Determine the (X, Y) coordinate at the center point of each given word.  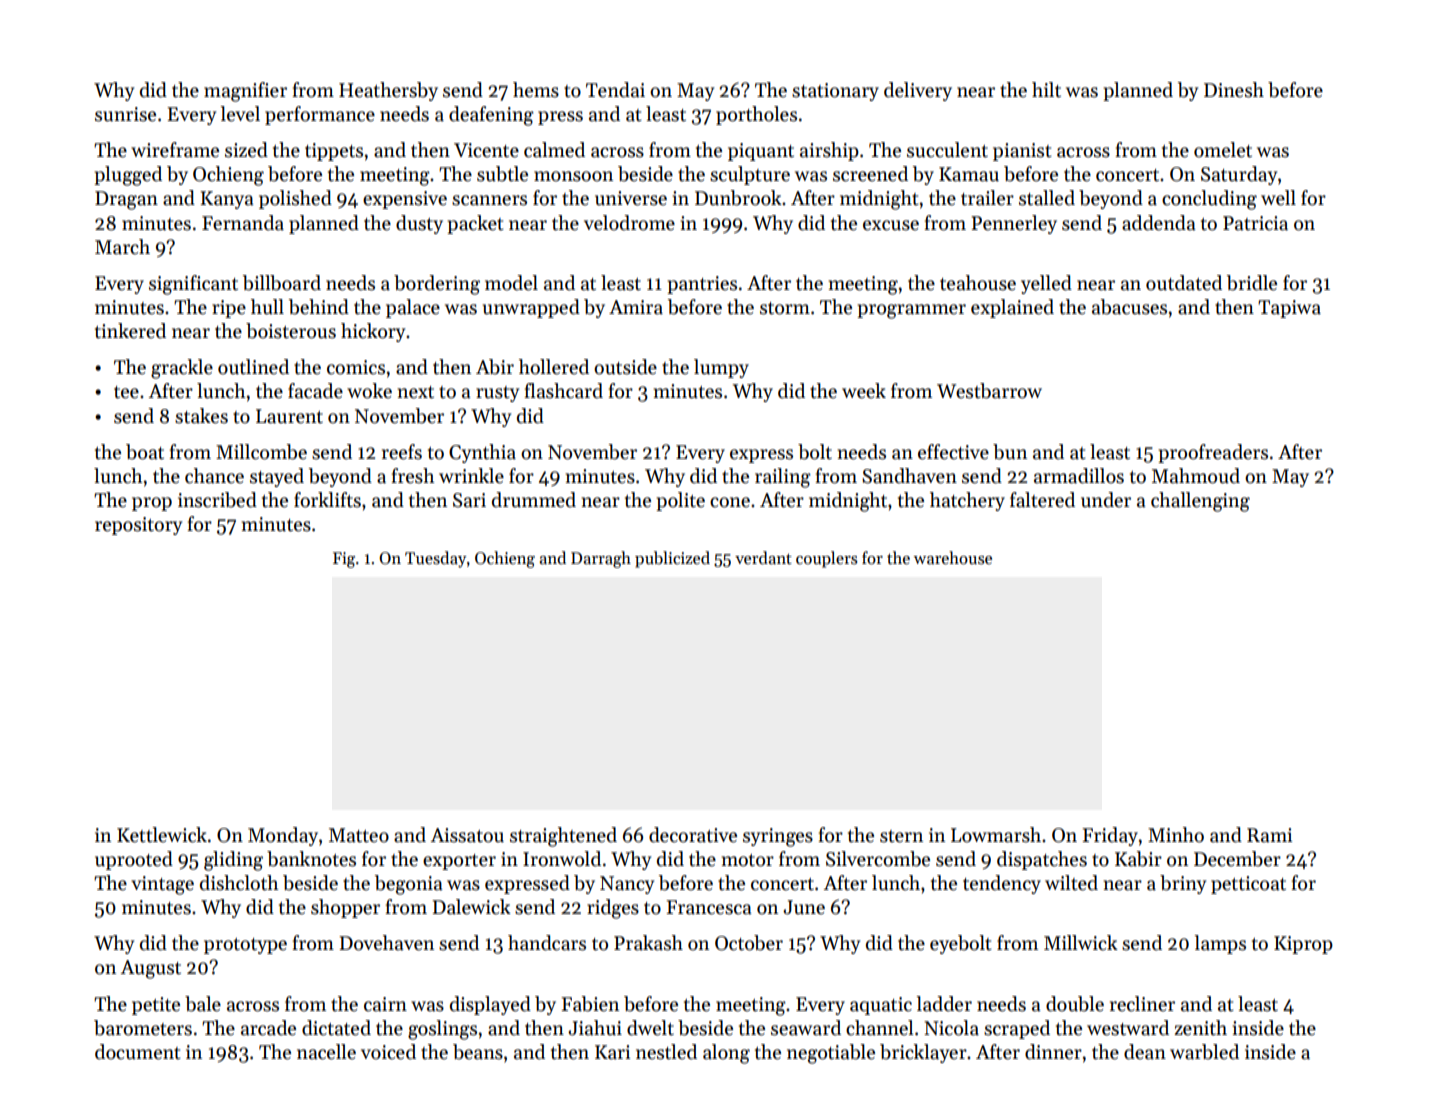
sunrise (125, 114)
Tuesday (436, 559)
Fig (344, 560)
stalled (1047, 198)
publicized (672, 559)
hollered (554, 367)
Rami (1269, 835)
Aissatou (467, 835)
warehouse (953, 558)
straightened (563, 837)
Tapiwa (1289, 309)
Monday (283, 836)
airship (829, 151)
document (138, 1052)
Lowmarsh (996, 835)
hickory (373, 332)
